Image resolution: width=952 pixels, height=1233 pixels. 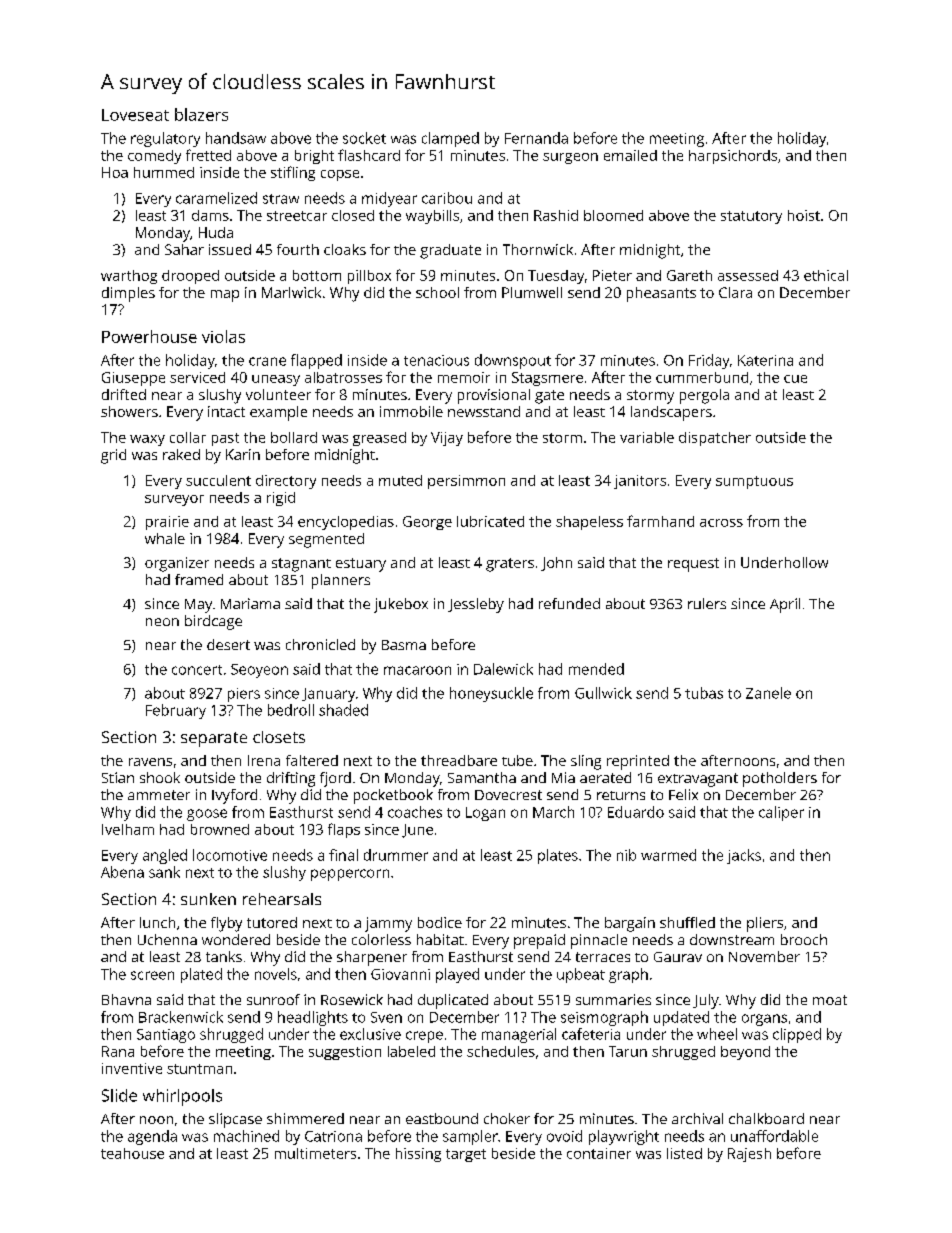 What do you see at coordinates (624, 1137) in the image?
I see `playwright` at bounding box center [624, 1137].
